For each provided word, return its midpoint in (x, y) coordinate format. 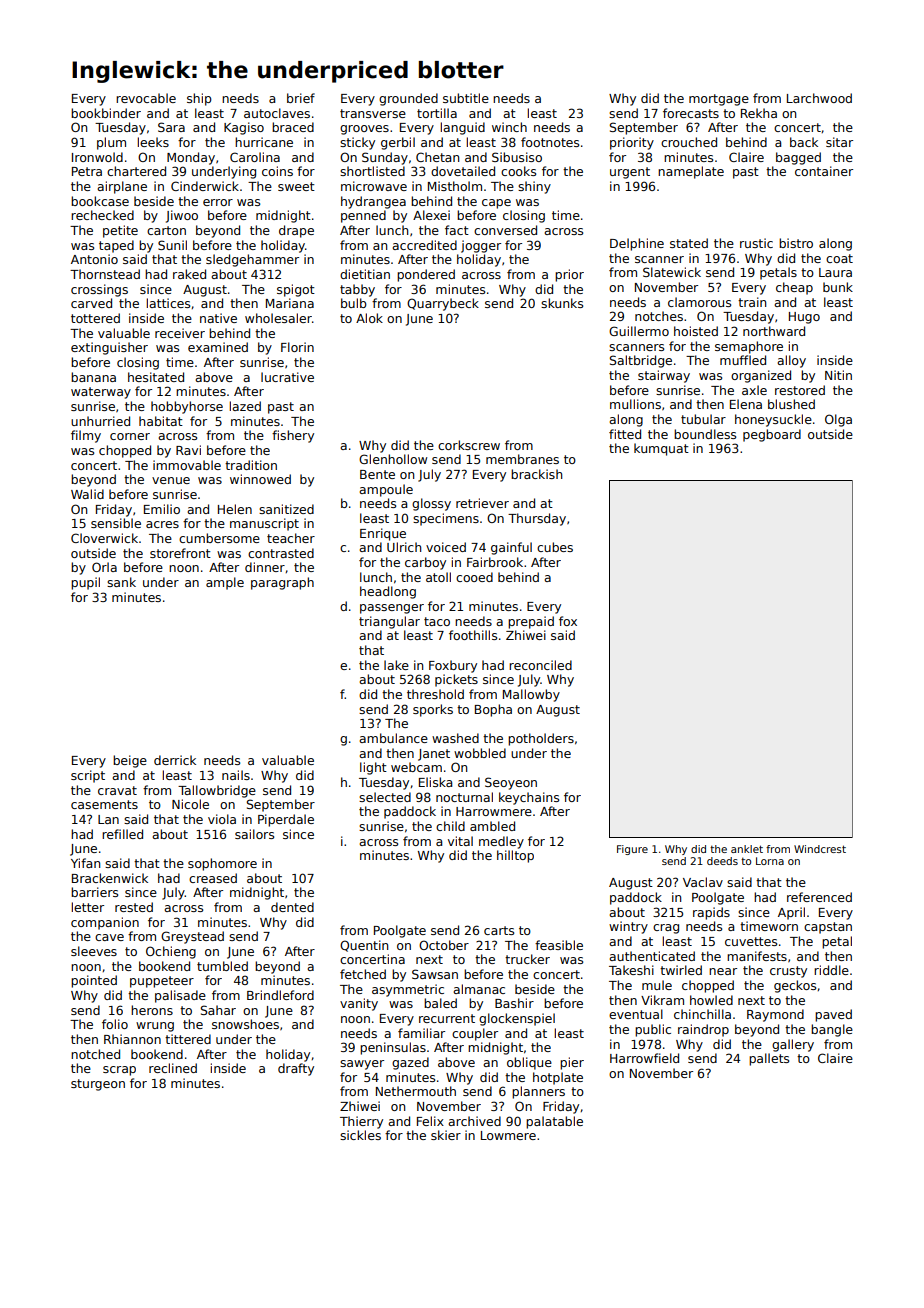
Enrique (383, 534)
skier (446, 1135)
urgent (630, 173)
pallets (769, 1059)
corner (130, 436)
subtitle (466, 98)
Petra (87, 171)
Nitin (838, 375)
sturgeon (98, 1085)
